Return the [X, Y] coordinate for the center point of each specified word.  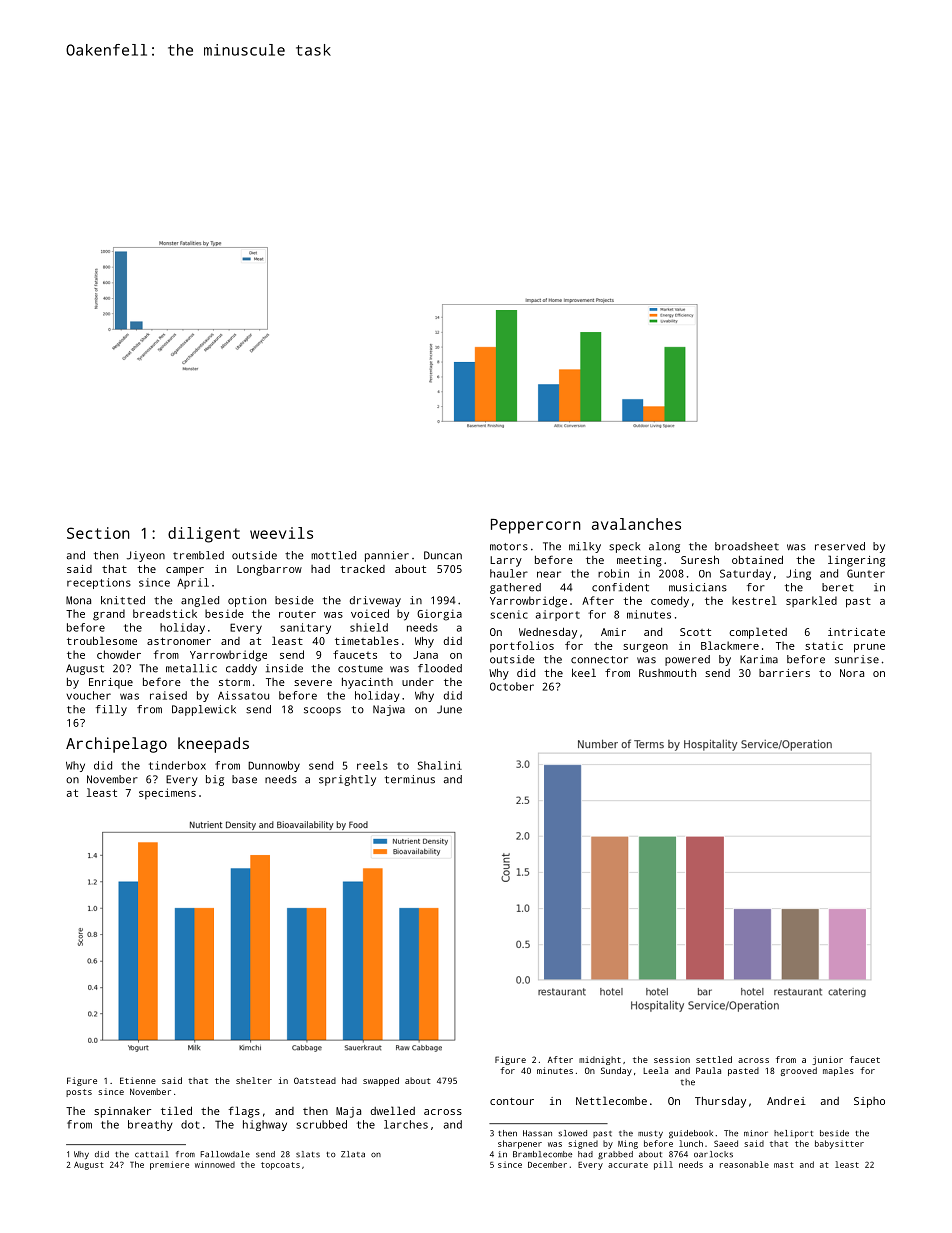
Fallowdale [225, 1154]
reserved [840, 546]
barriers [784, 673]
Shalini [440, 765]
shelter [254, 1080]
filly [111, 710]
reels [372, 765]
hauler [509, 573]
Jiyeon [146, 556]
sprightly [347, 780]
